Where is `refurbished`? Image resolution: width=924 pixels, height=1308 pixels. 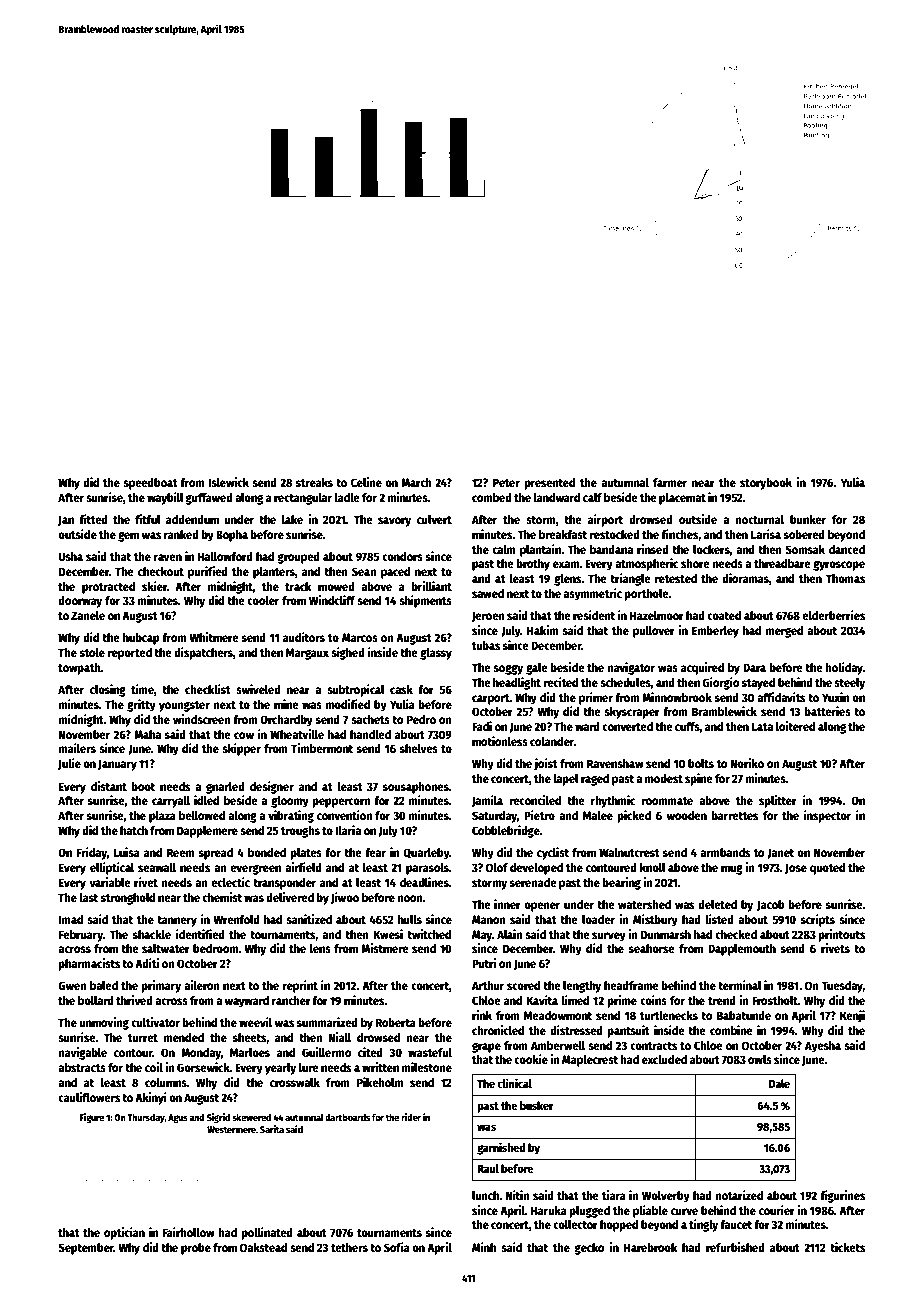 refurbished is located at coordinates (735, 1247).
